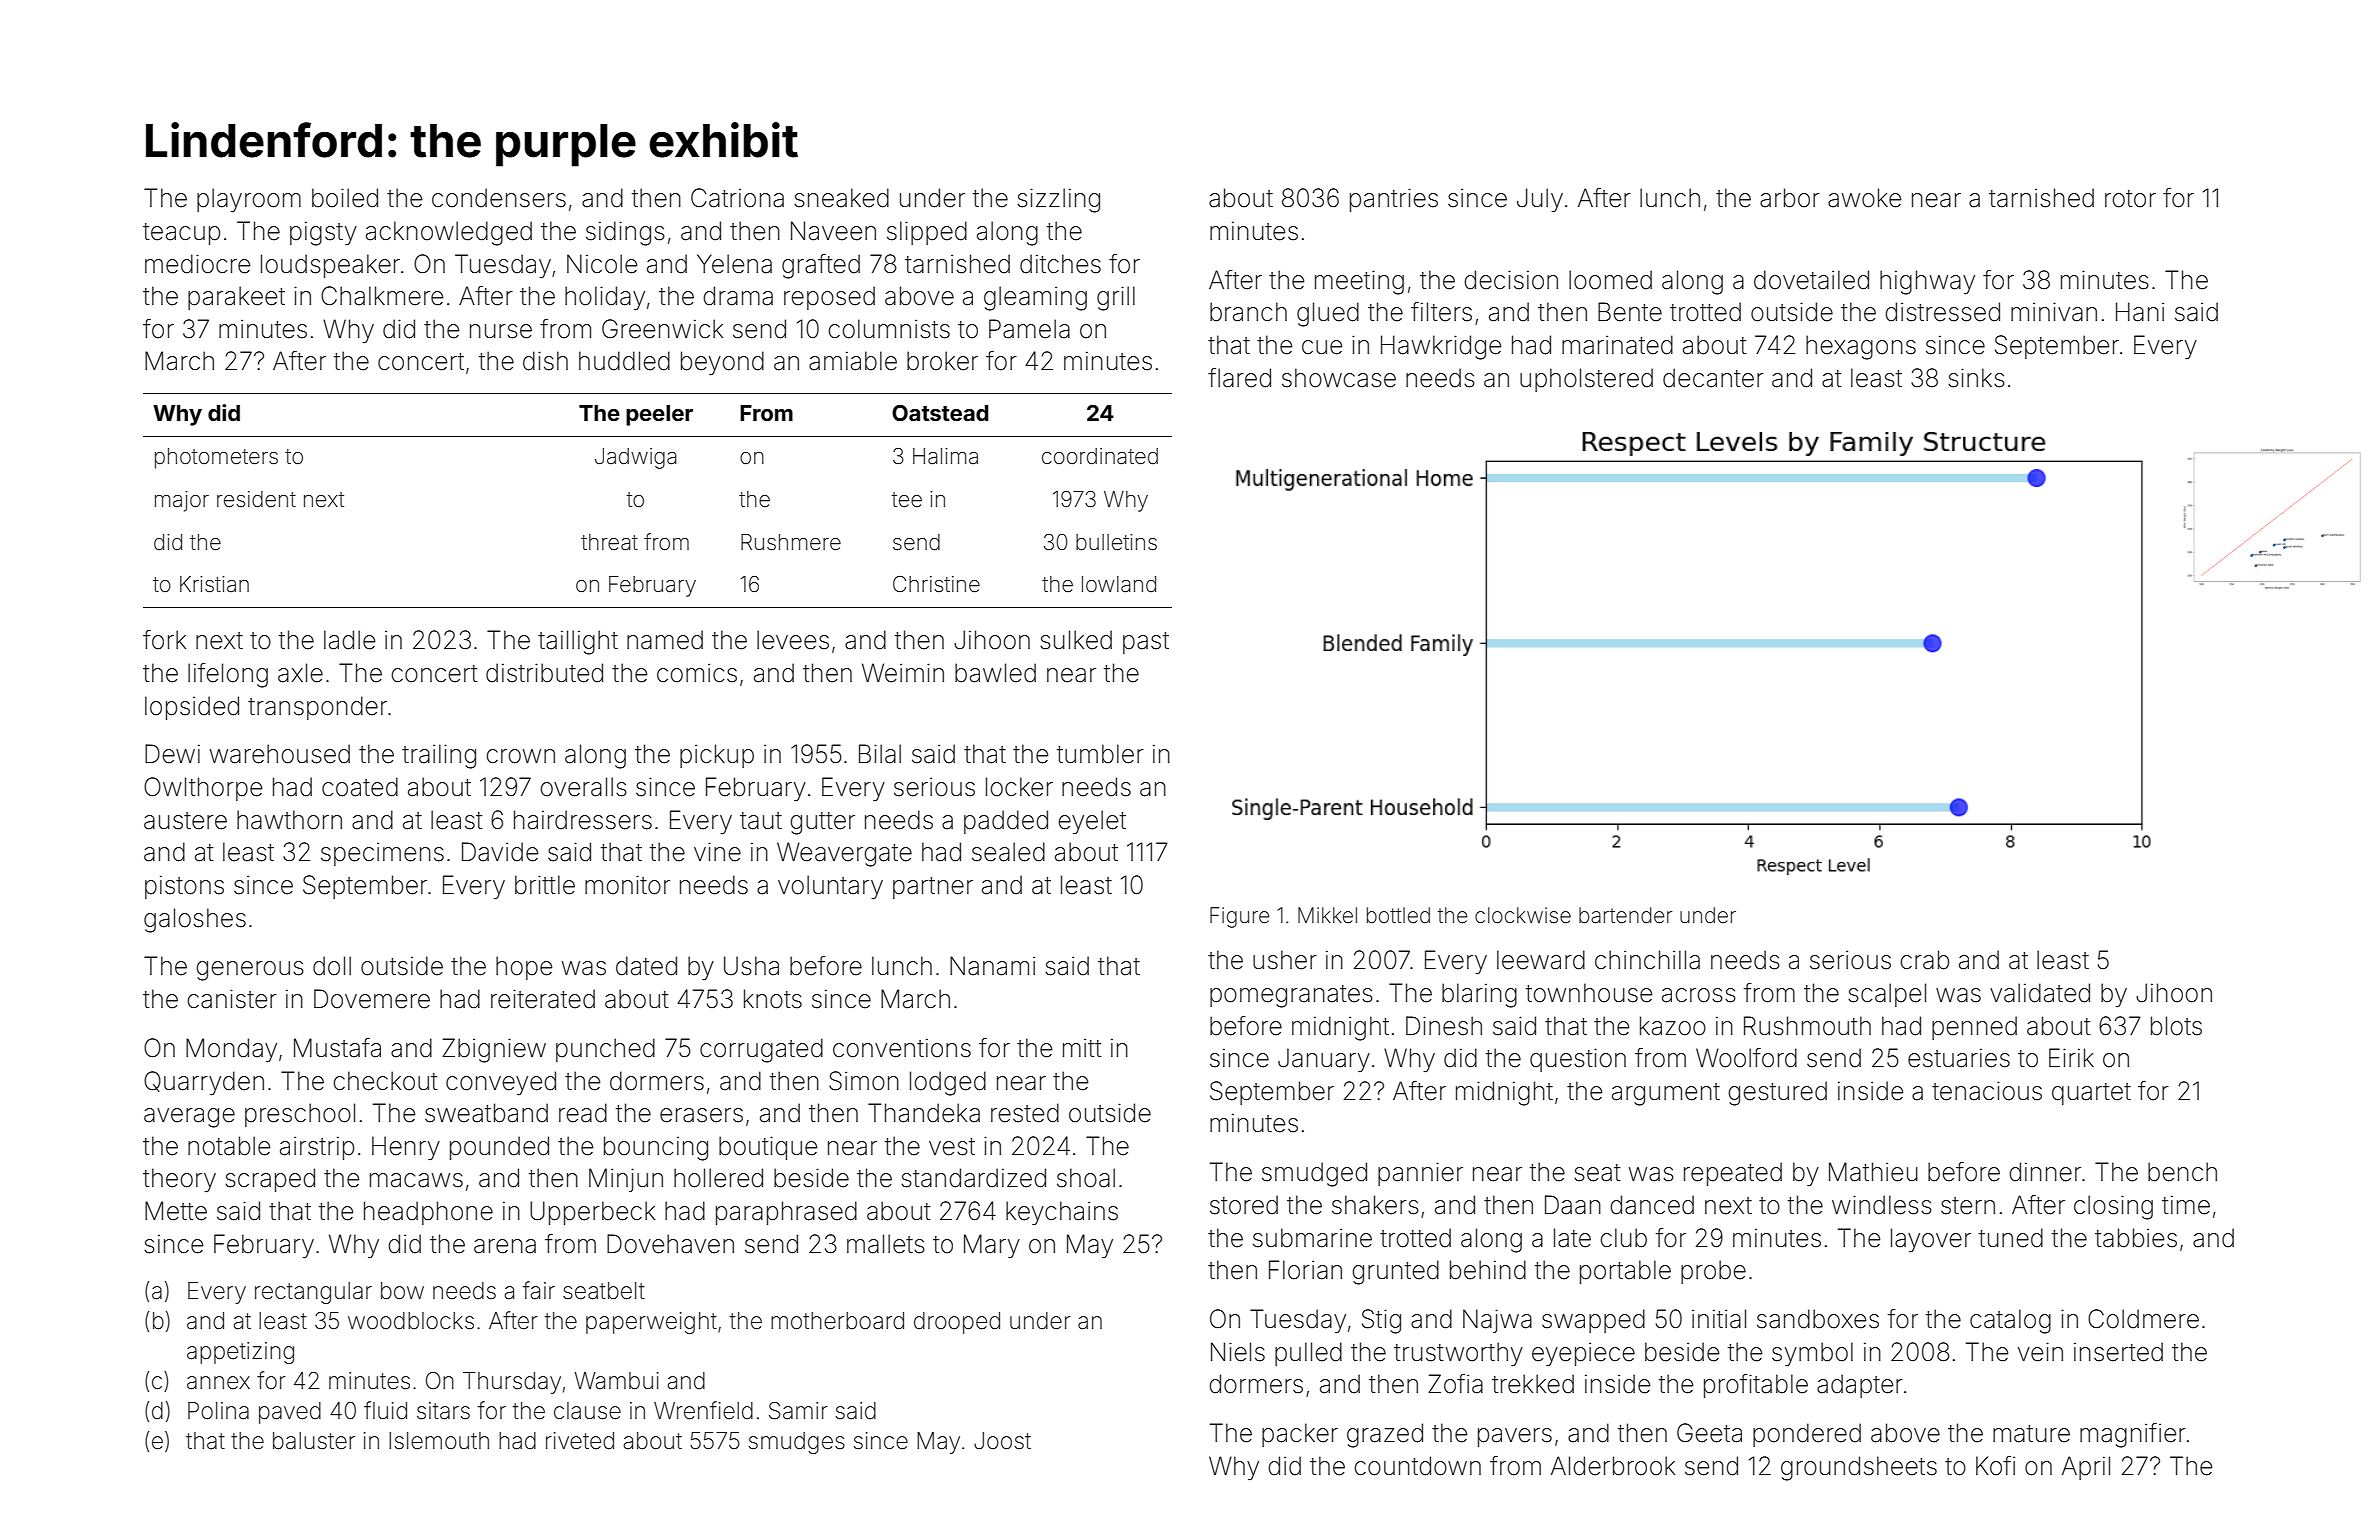 This screenshot has height=1540, width=2380. I want to click on sitars, so click(443, 1411).
